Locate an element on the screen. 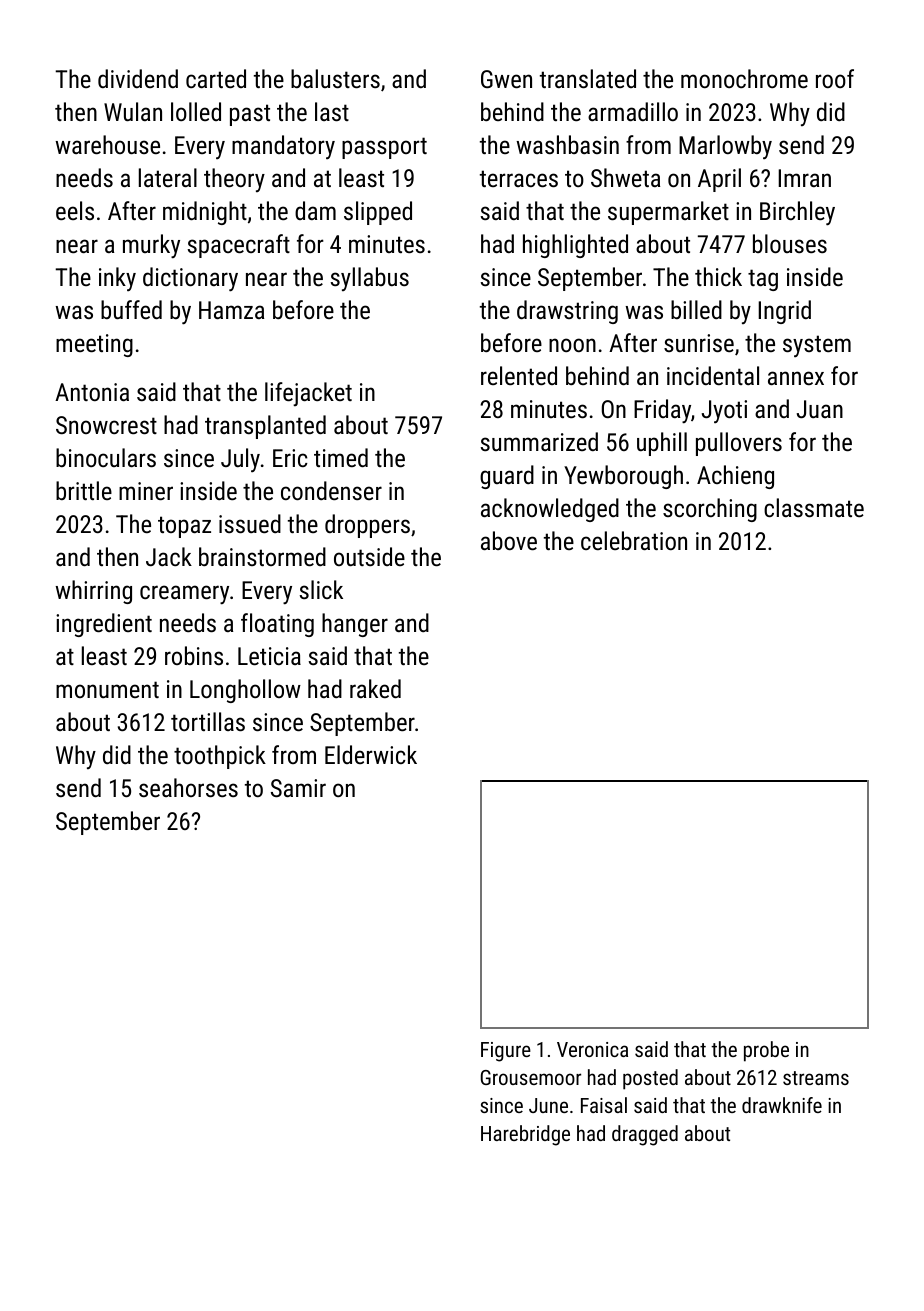  celebration is located at coordinates (634, 540).
